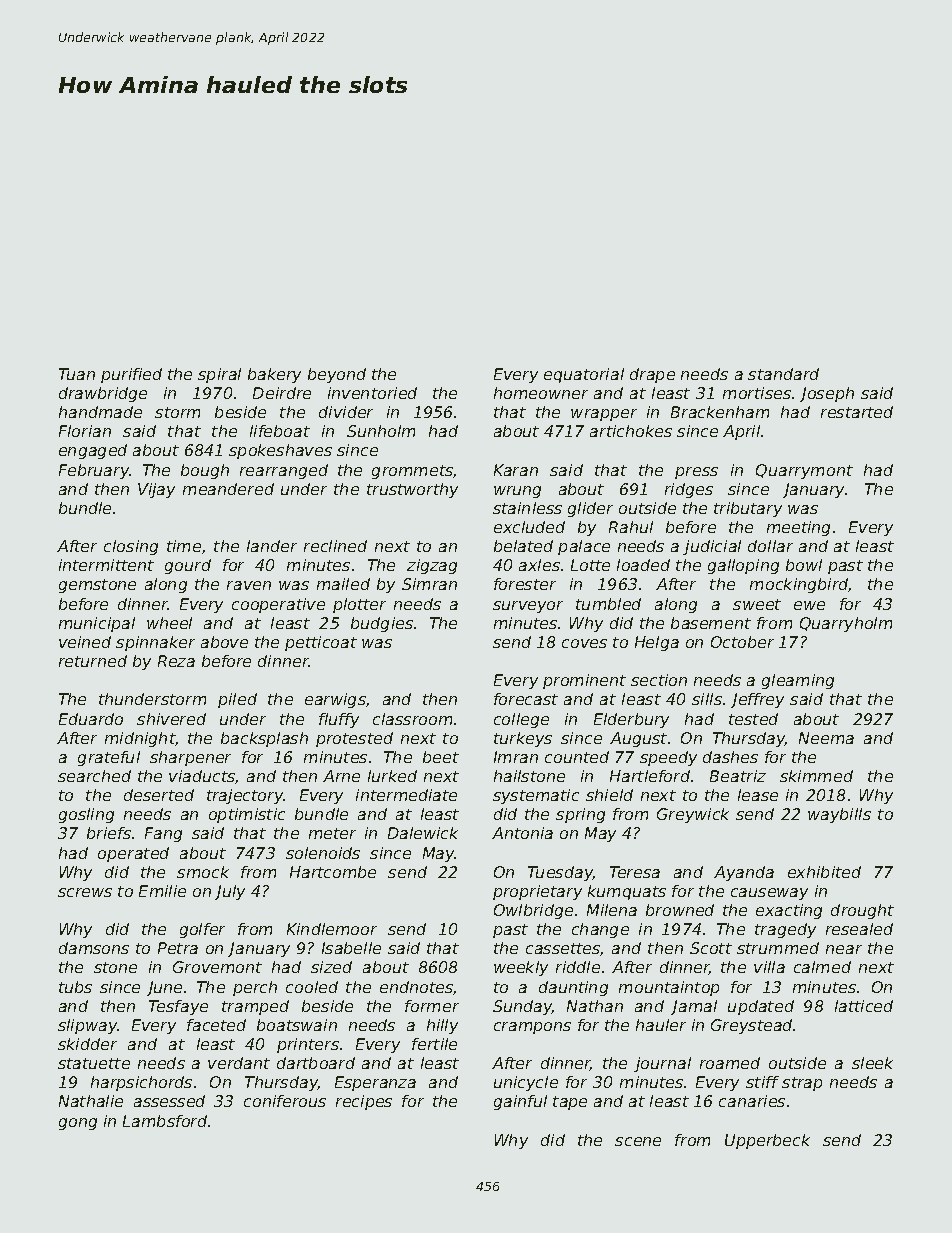 This screenshot has width=952, height=1233. Describe the element at coordinates (77, 374) in the screenshot. I see `Tuan` at that location.
